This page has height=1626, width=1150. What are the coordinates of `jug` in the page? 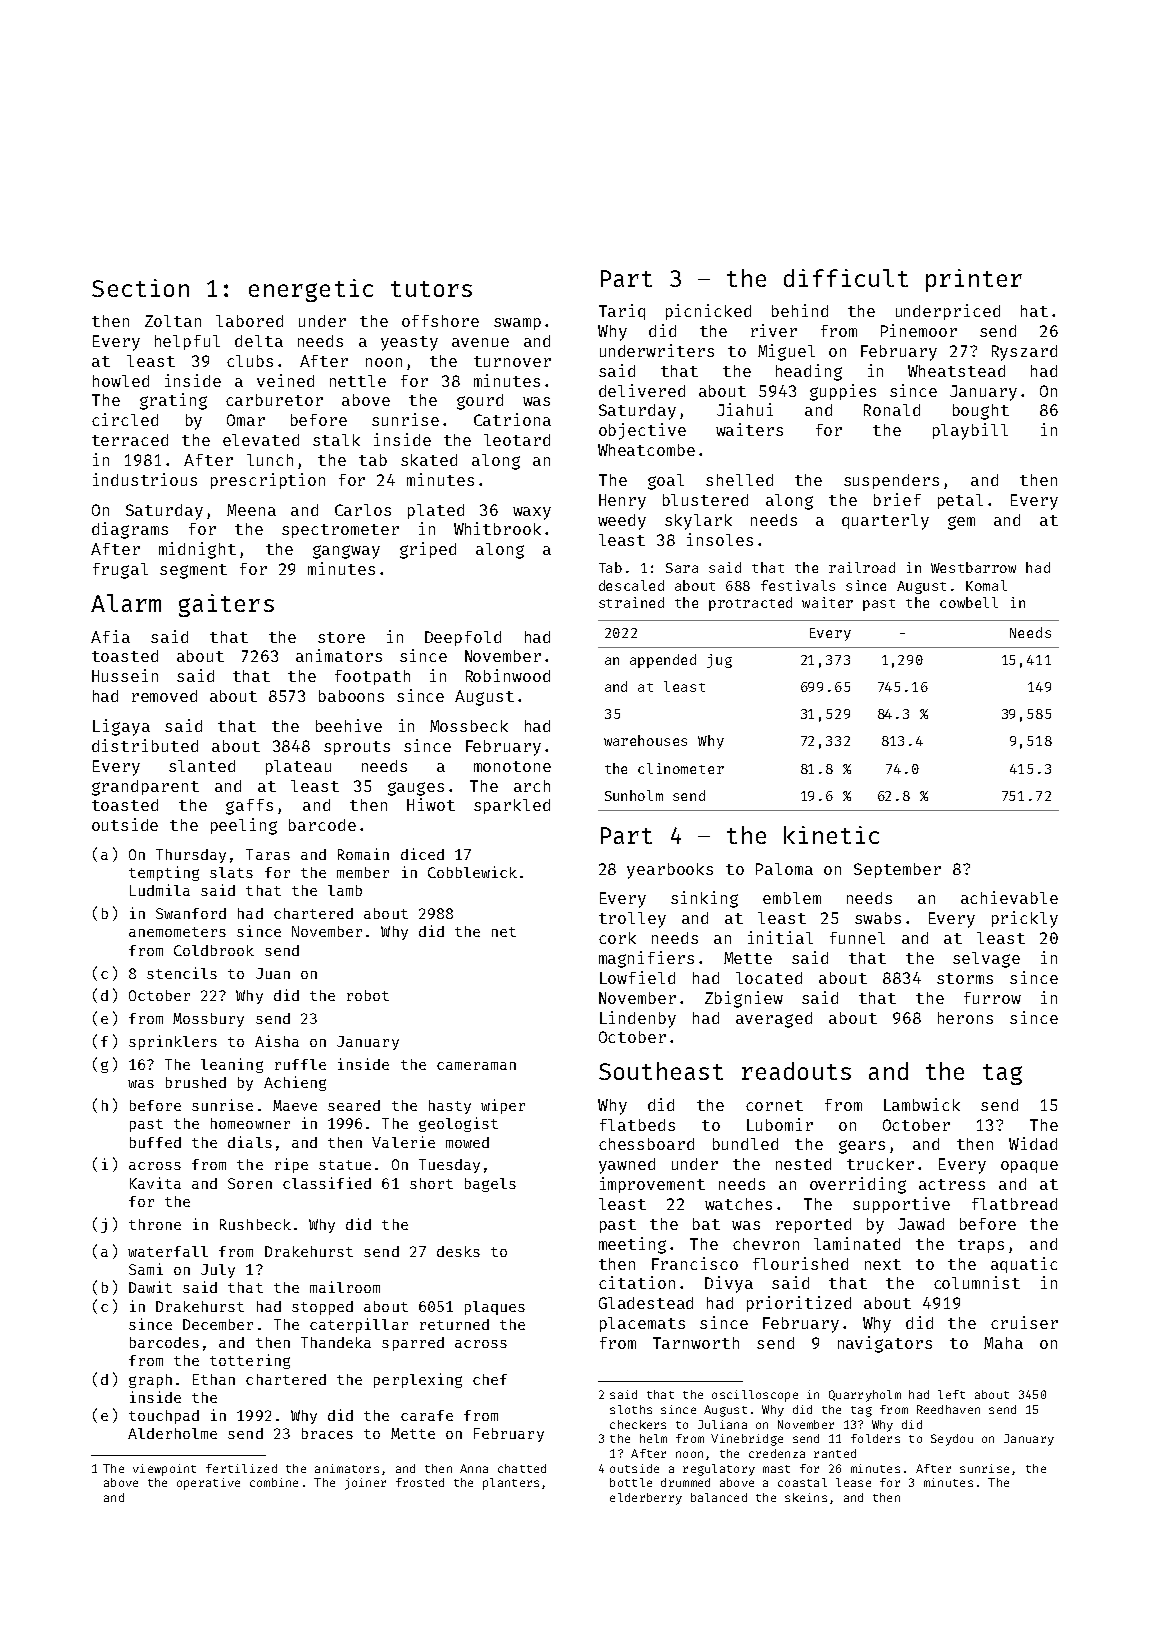 It's located at (719, 661).
